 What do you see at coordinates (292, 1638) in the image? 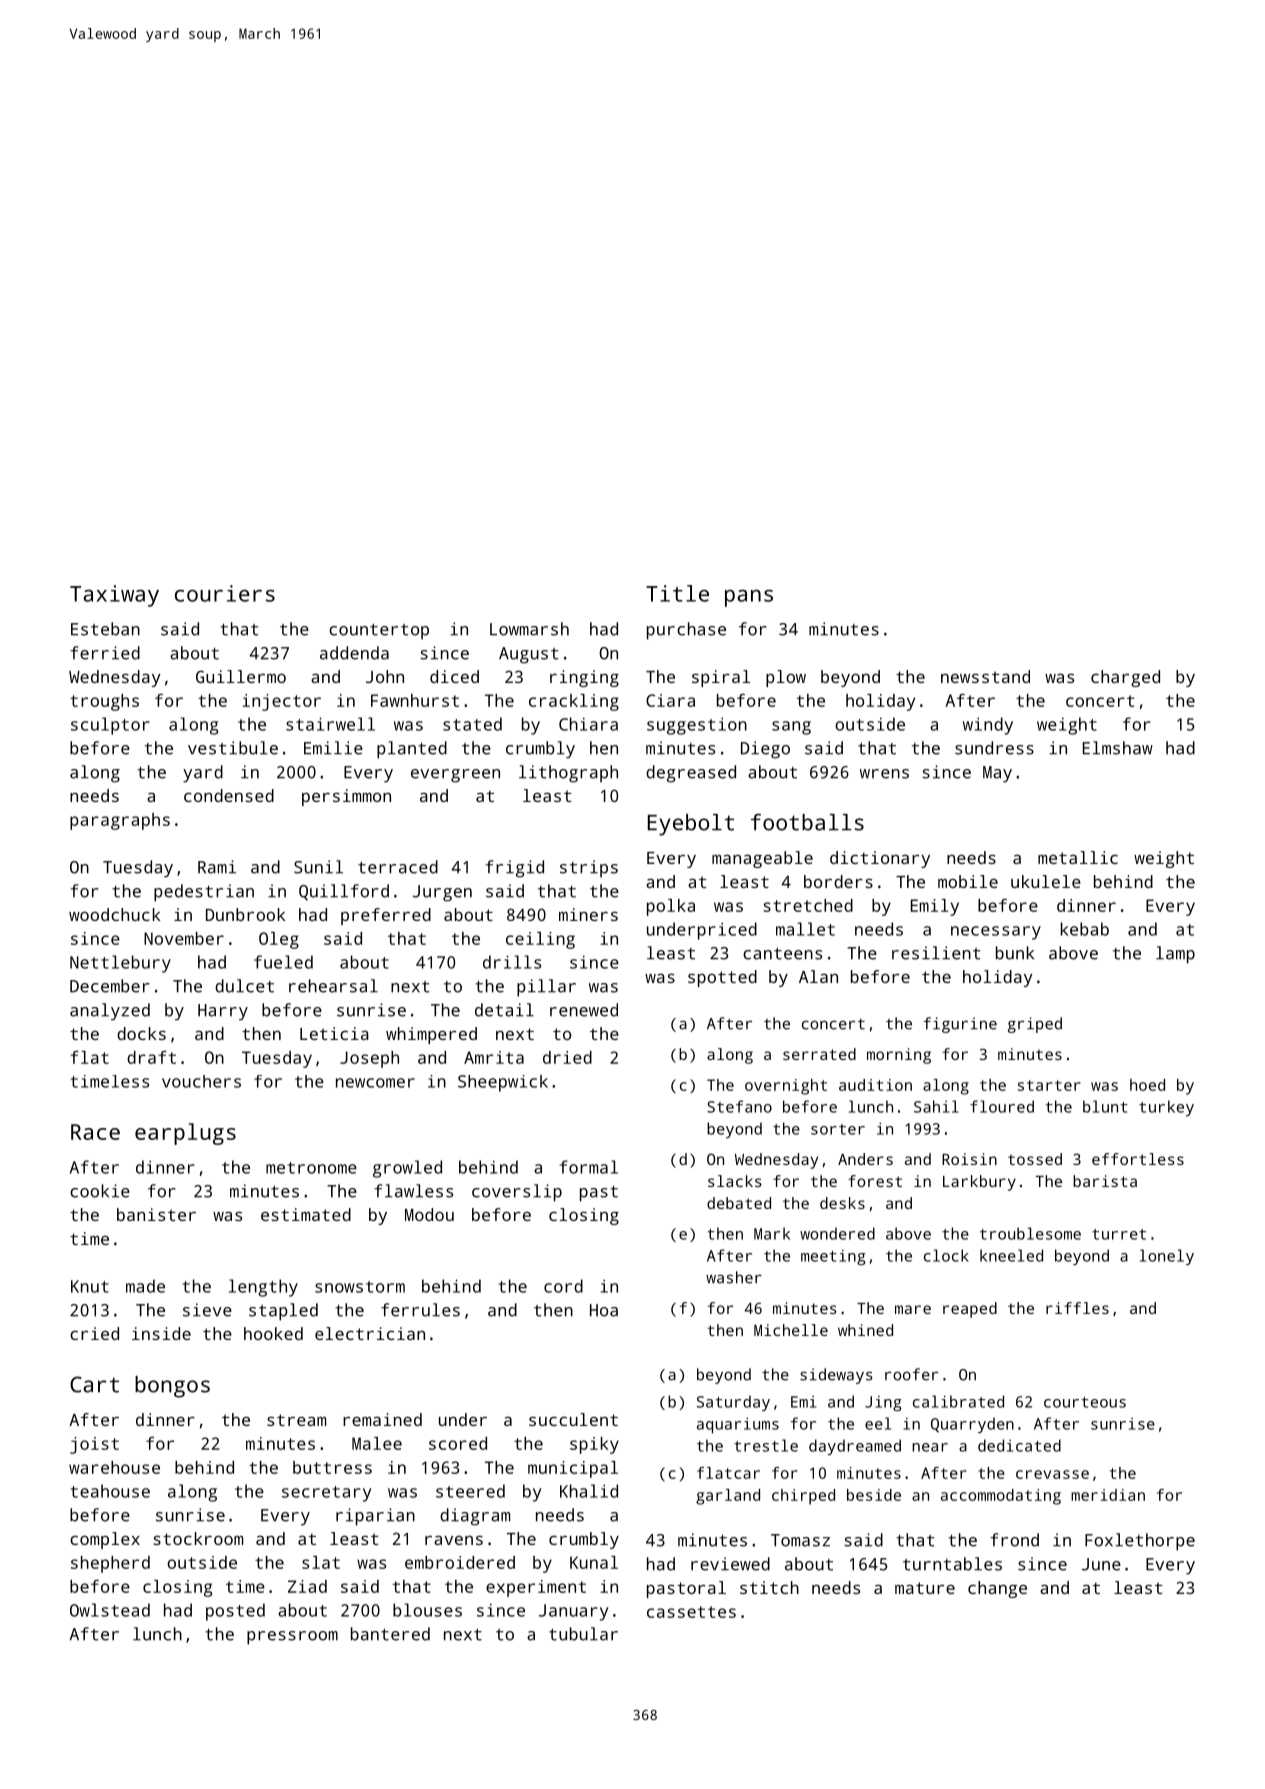
I see `pressroom` at bounding box center [292, 1638].
